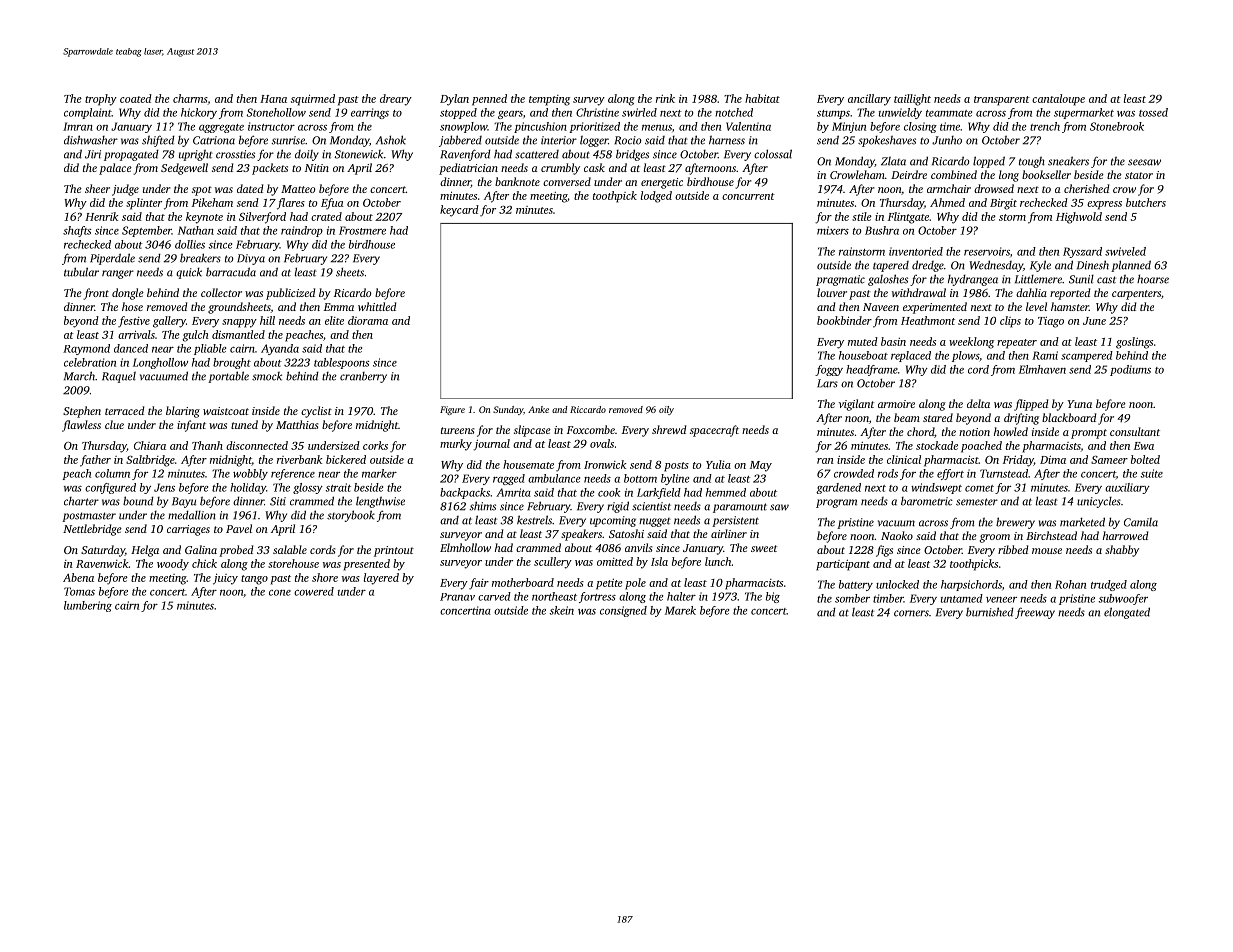 The width and height of the document is (1233, 952). Describe the element at coordinates (773, 154) in the document. I see `colossal` at that location.
